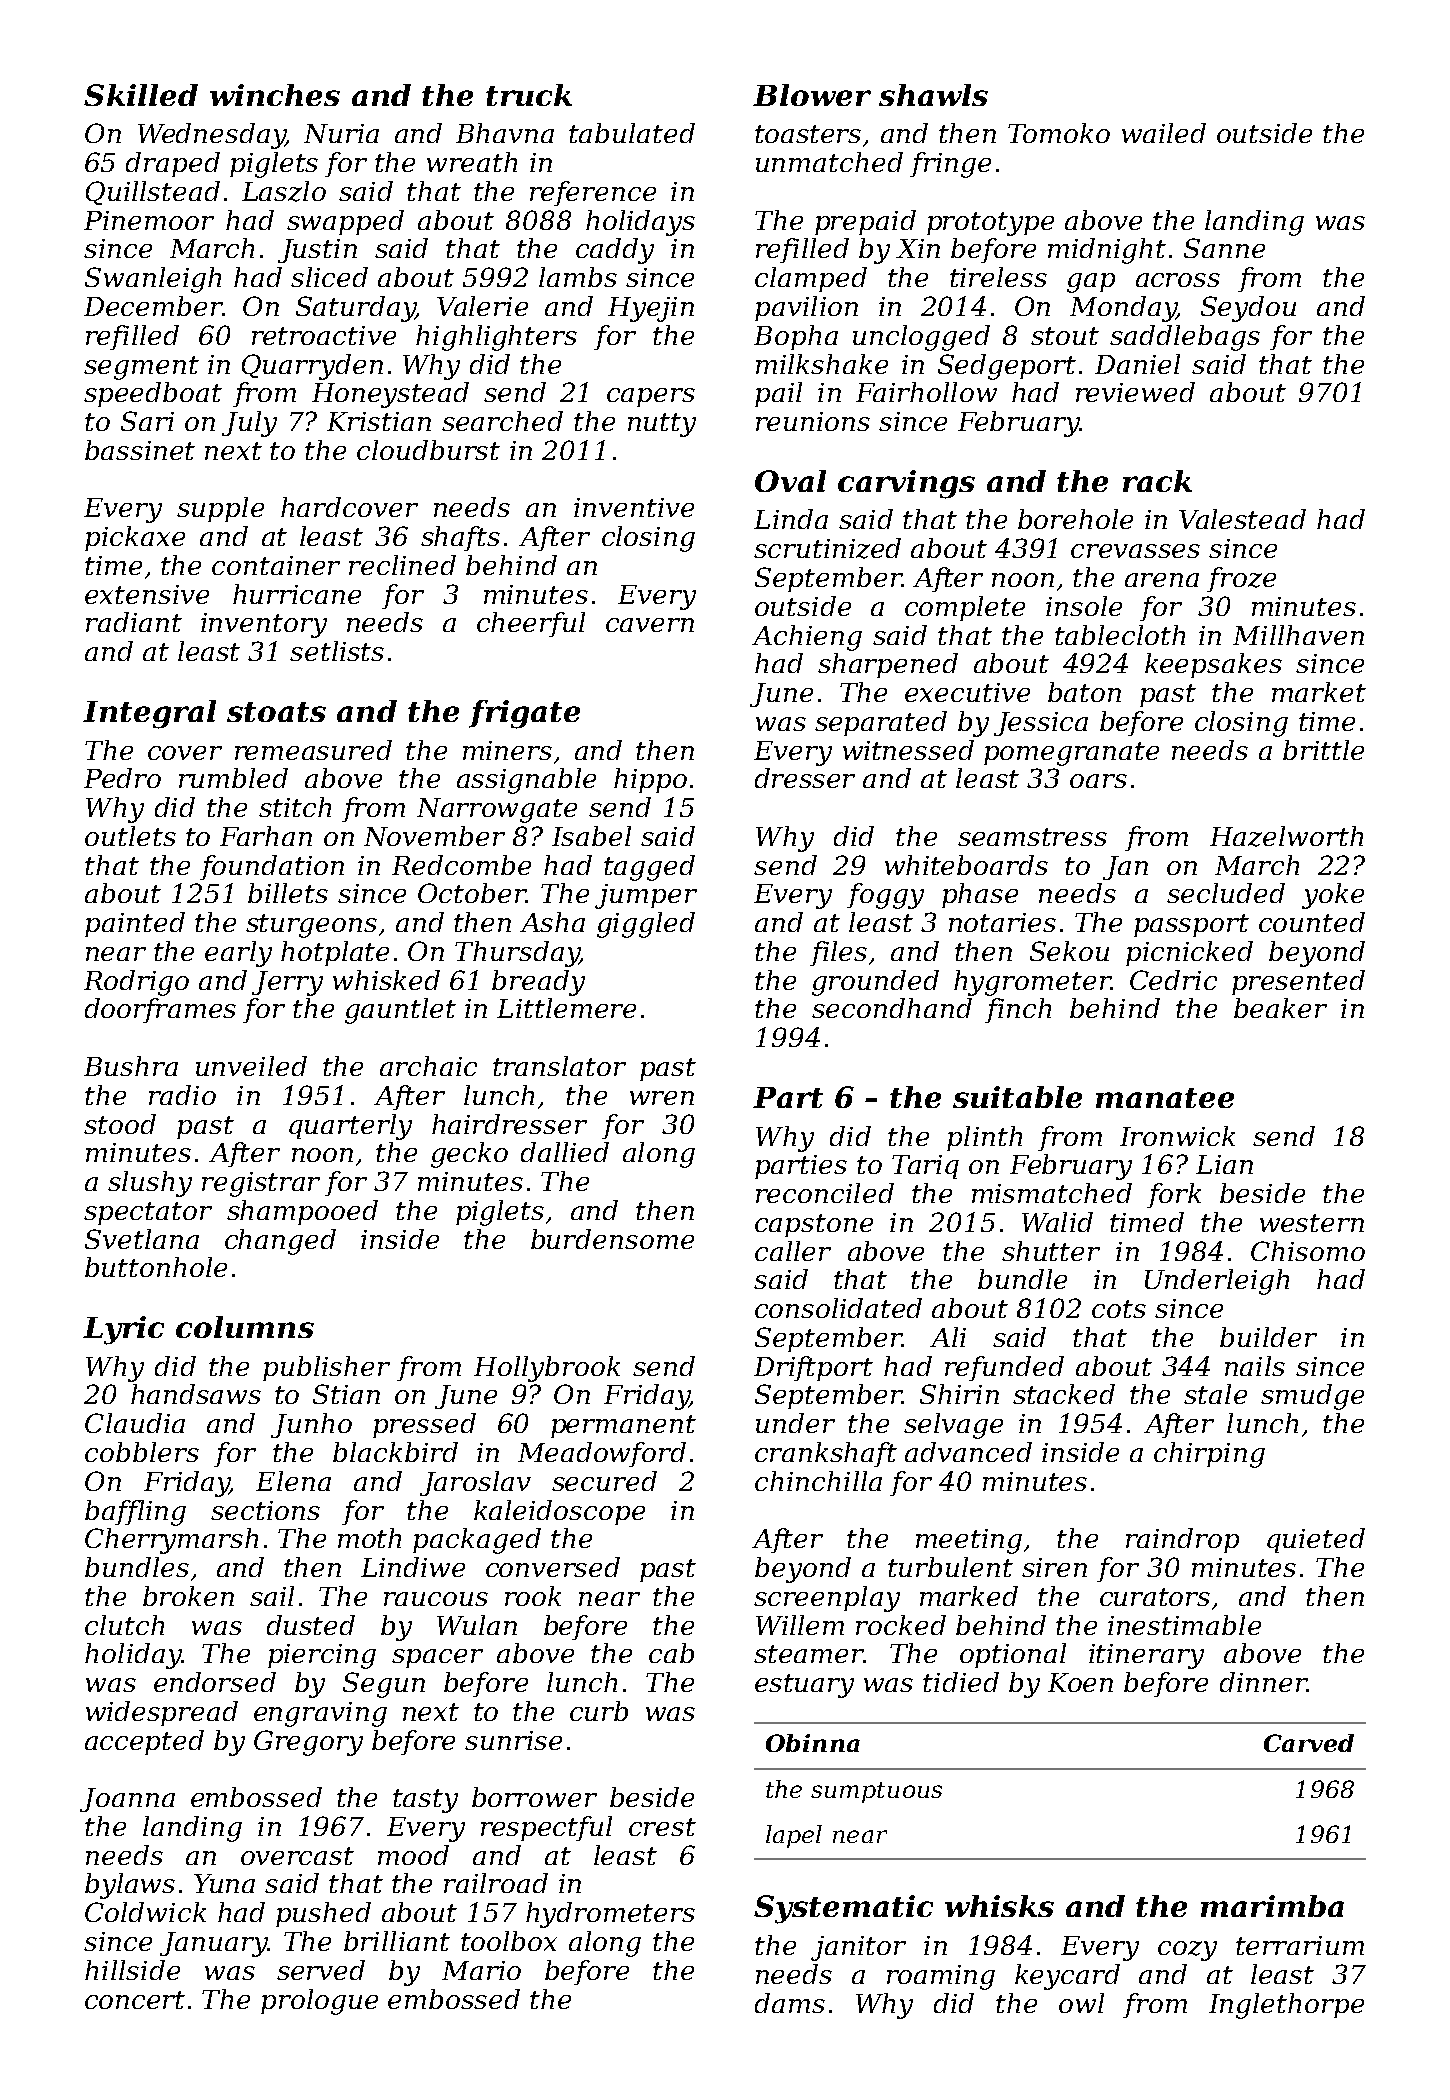  Describe the element at coordinates (790, 2003) in the document. I see `dams` at that location.
